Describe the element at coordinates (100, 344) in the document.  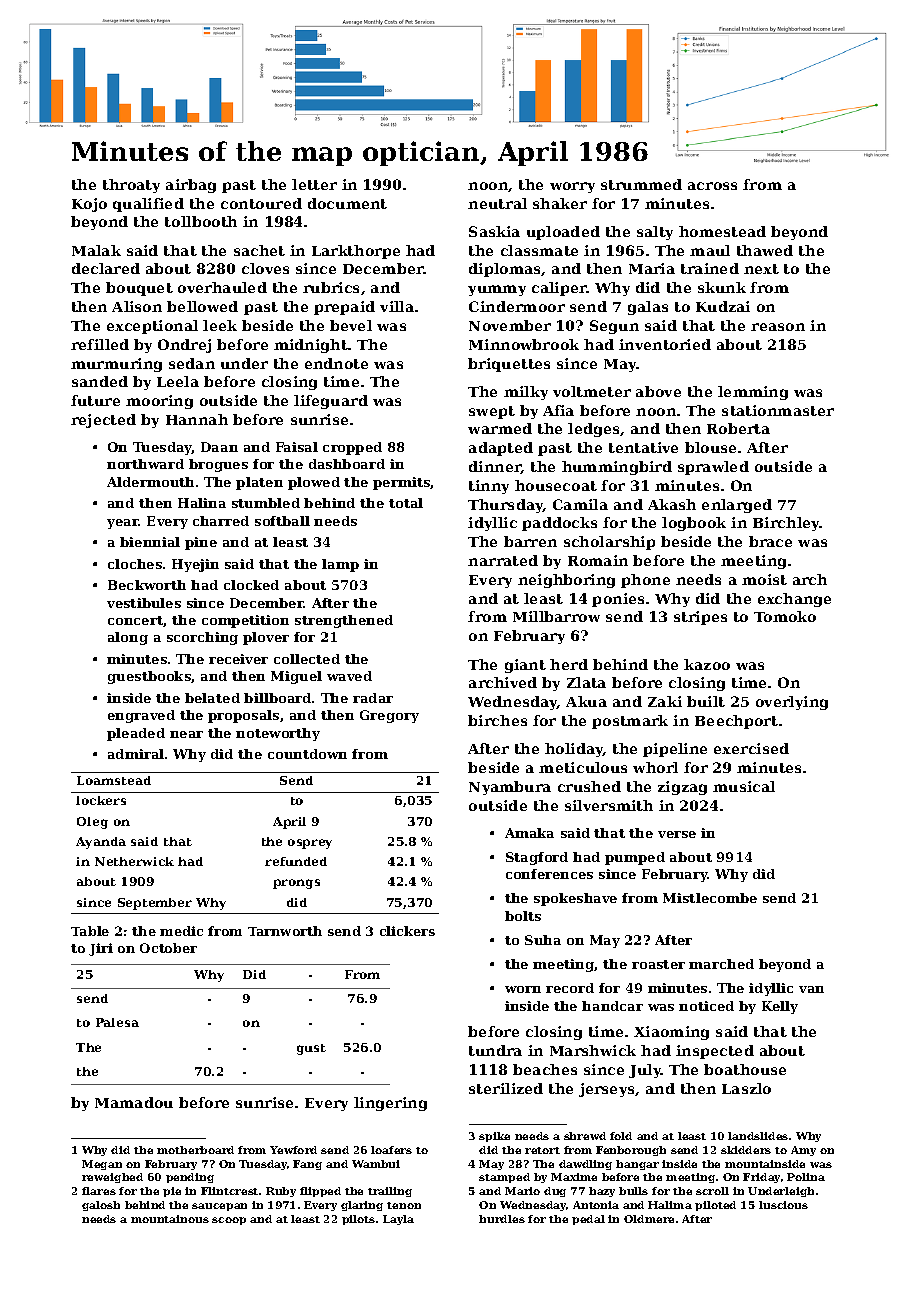
I see `refilled` at that location.
